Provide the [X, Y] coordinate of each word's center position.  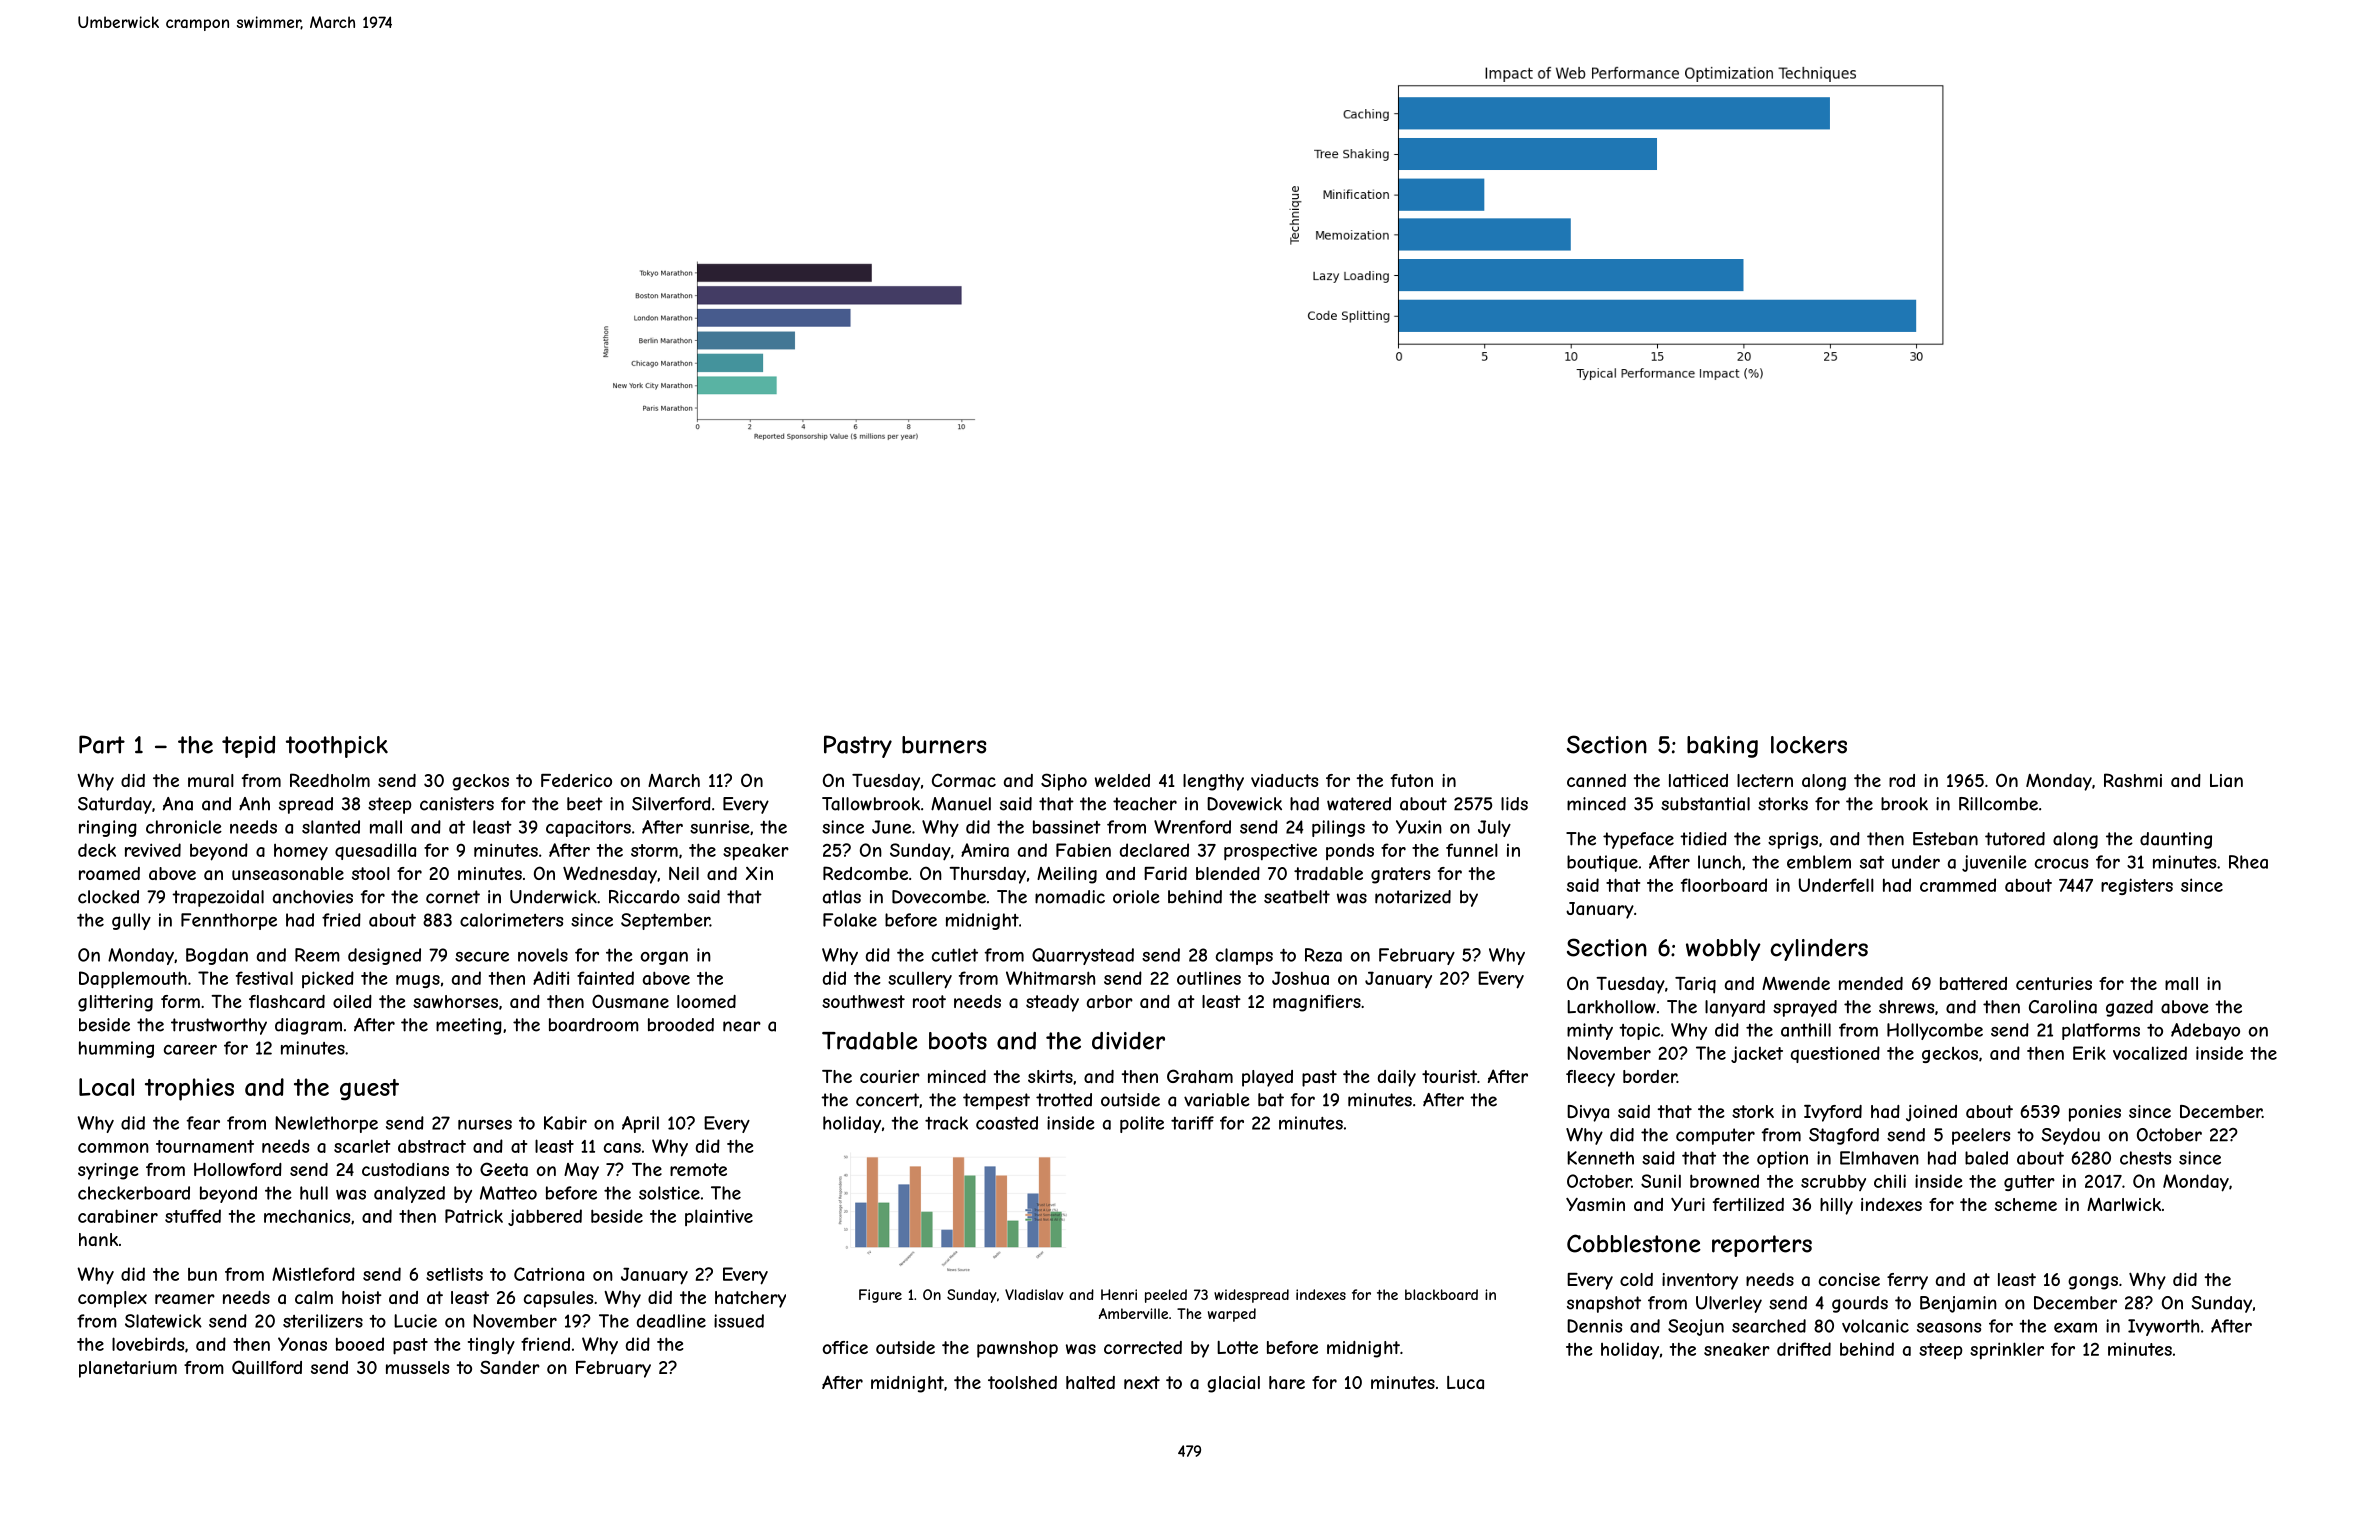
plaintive [719, 1217]
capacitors [588, 828]
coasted [1007, 1123]
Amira [985, 850]
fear [203, 1123]
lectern [1765, 780]
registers [2137, 886]
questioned [1835, 1054]
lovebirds [148, 1344]
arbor [1110, 1001]
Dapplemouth [133, 980]
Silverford [671, 804]
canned [1596, 780]
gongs [2093, 1283]
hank [98, 1239]
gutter [2029, 1183]
